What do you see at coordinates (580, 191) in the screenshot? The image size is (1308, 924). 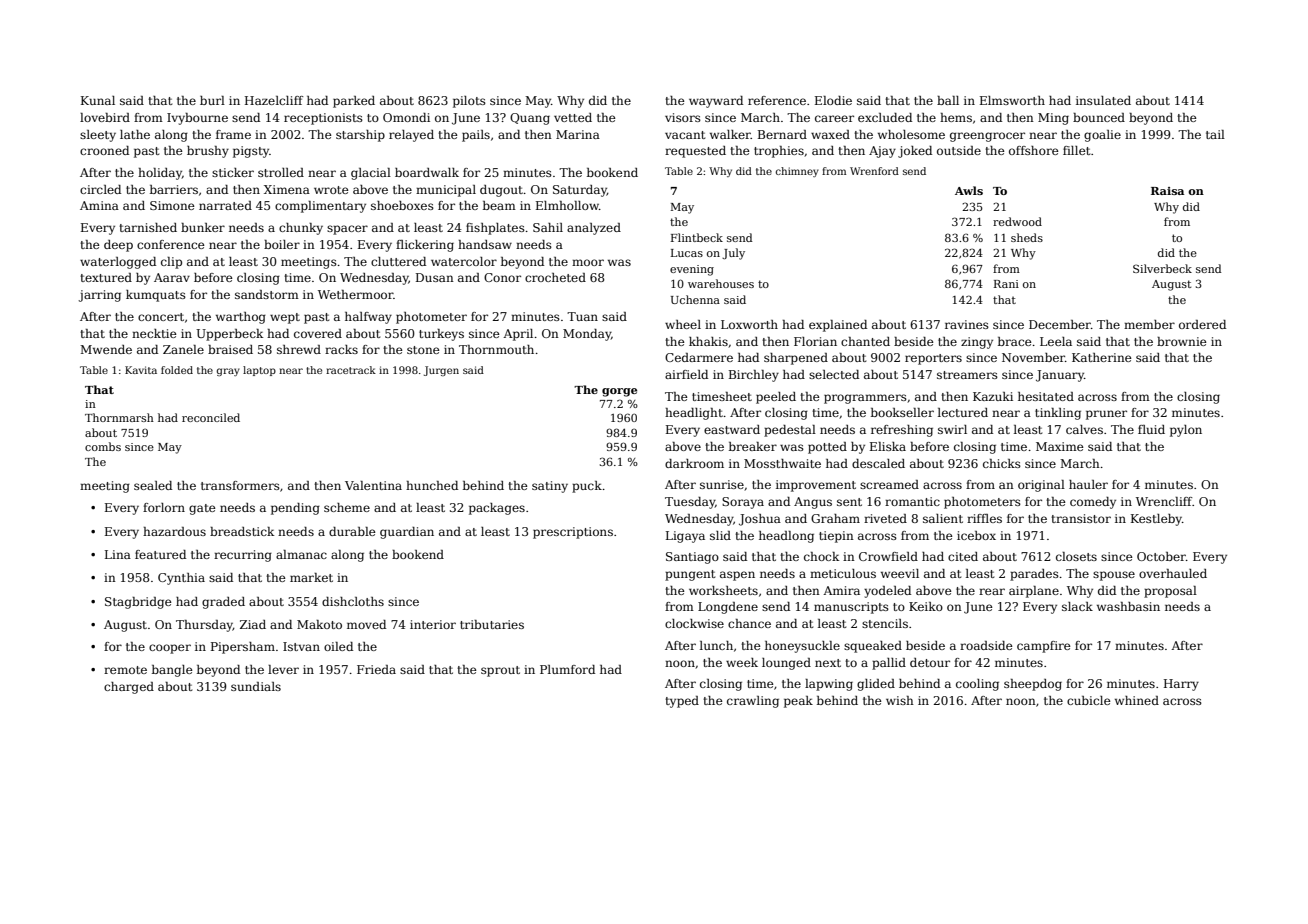 I see `Saturday` at bounding box center [580, 191].
